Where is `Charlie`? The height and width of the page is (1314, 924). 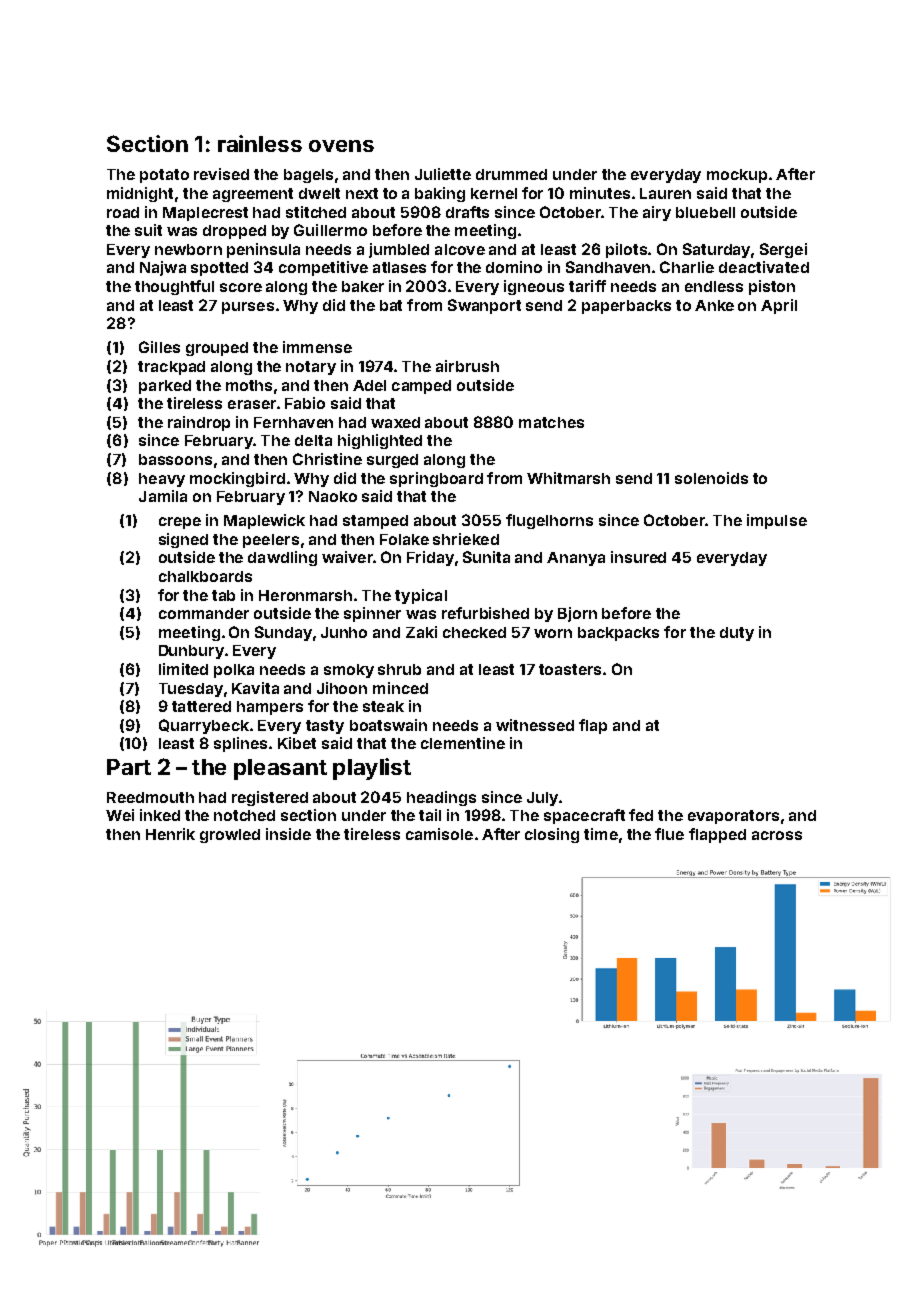 Charlie is located at coordinates (687, 267).
